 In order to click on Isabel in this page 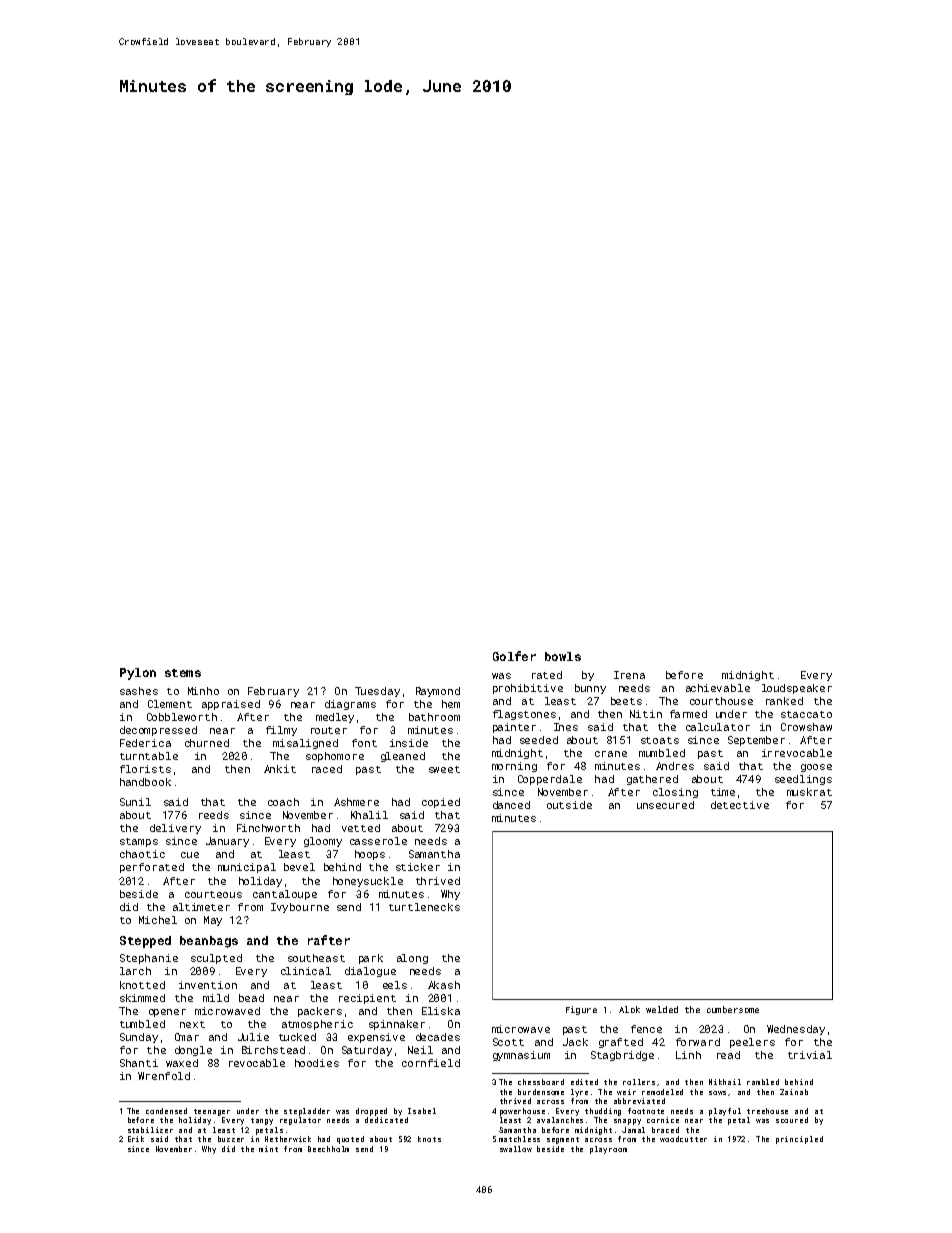, I will do `click(422, 1111)`.
